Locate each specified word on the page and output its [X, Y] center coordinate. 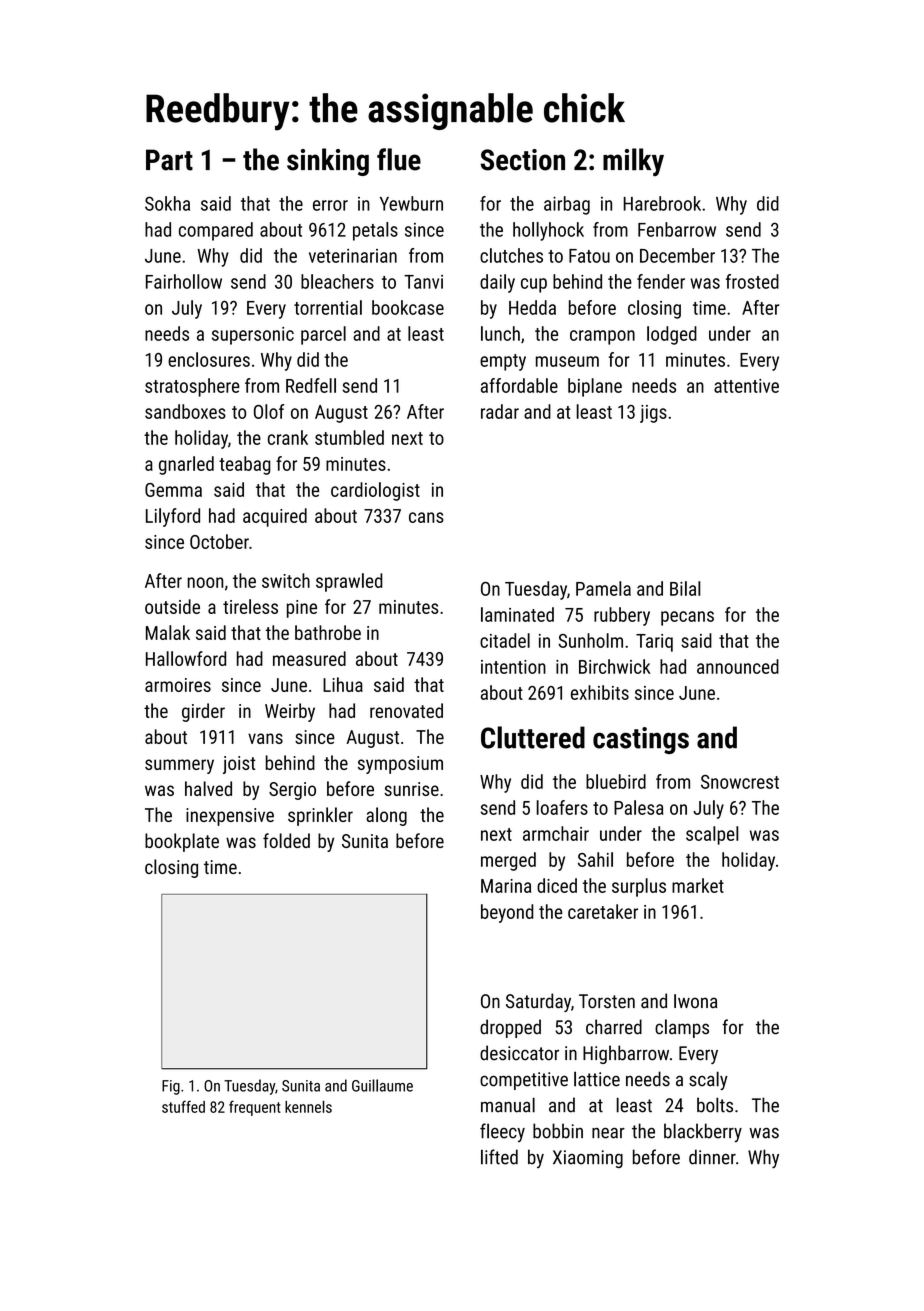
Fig [171, 1087]
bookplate [182, 842]
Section [523, 160]
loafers [562, 807]
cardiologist [375, 491]
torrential [328, 307]
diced [557, 885]
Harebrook [662, 203]
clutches [511, 255]
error [330, 205]
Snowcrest [740, 782]
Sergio [292, 791]
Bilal [685, 588]
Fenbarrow [677, 229]
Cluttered [533, 737]
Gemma [173, 490]
